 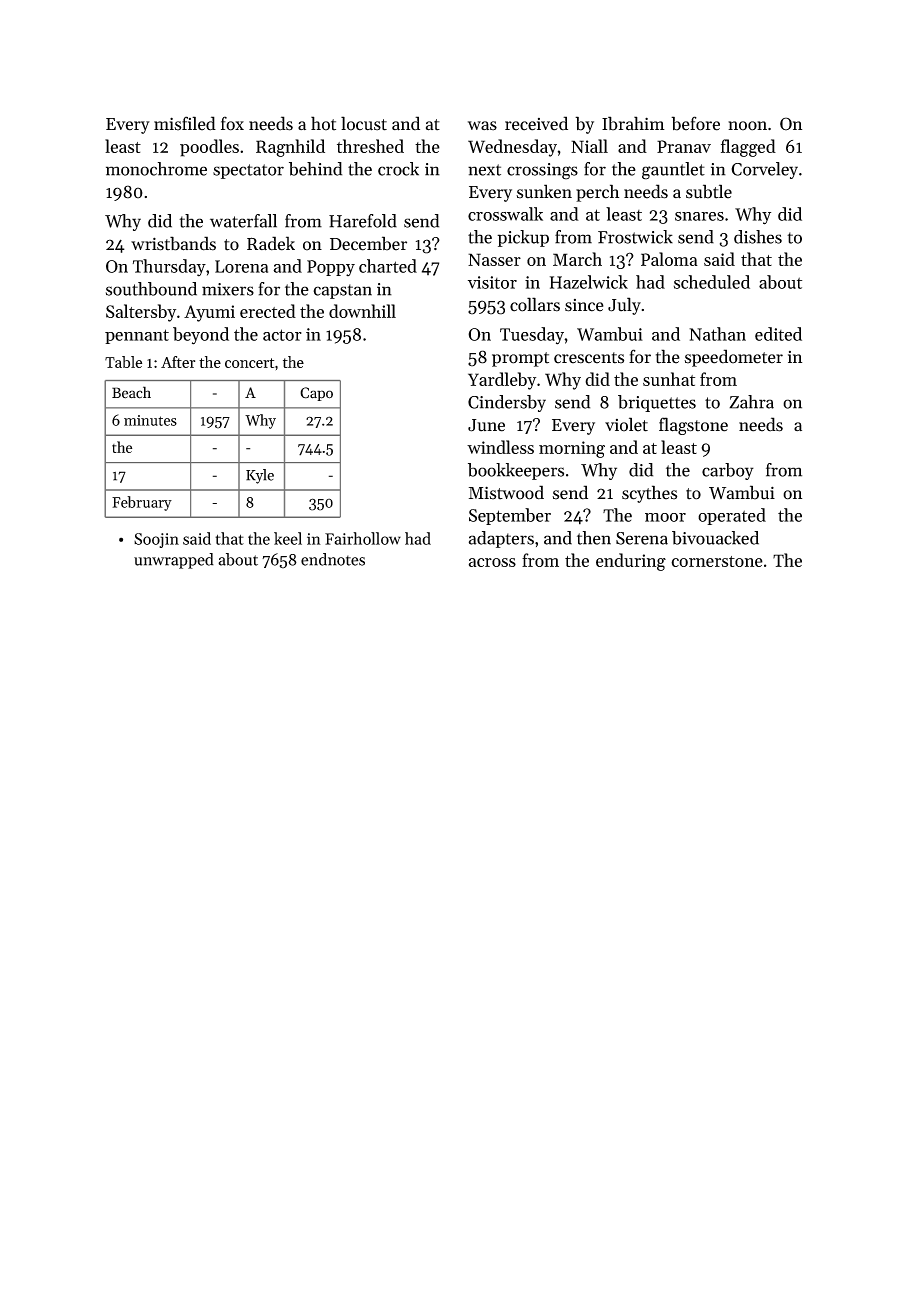 What do you see at coordinates (523, 238) in the image?
I see `pickup` at bounding box center [523, 238].
